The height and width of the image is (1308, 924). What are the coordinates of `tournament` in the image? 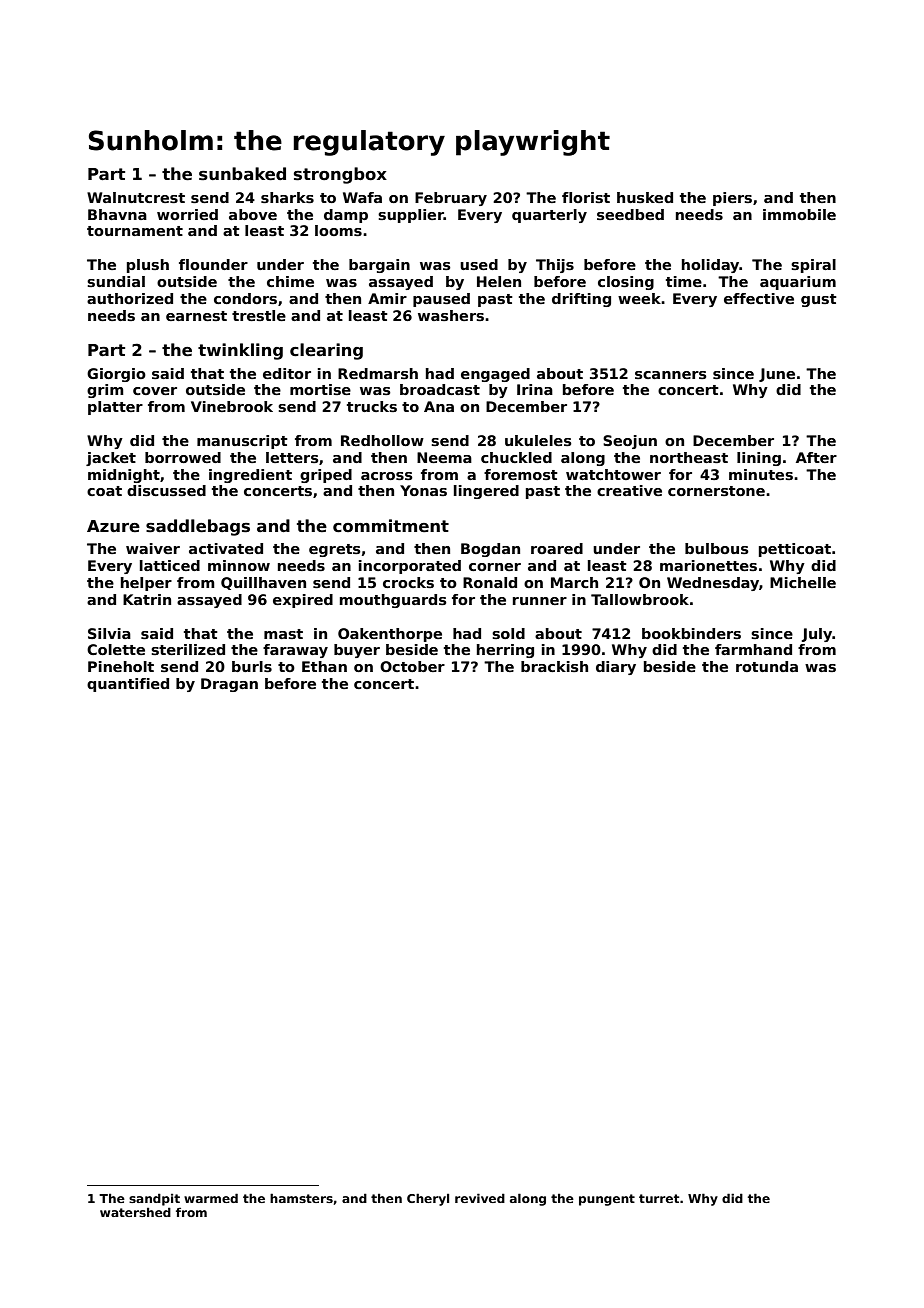 It's located at (135, 231).
